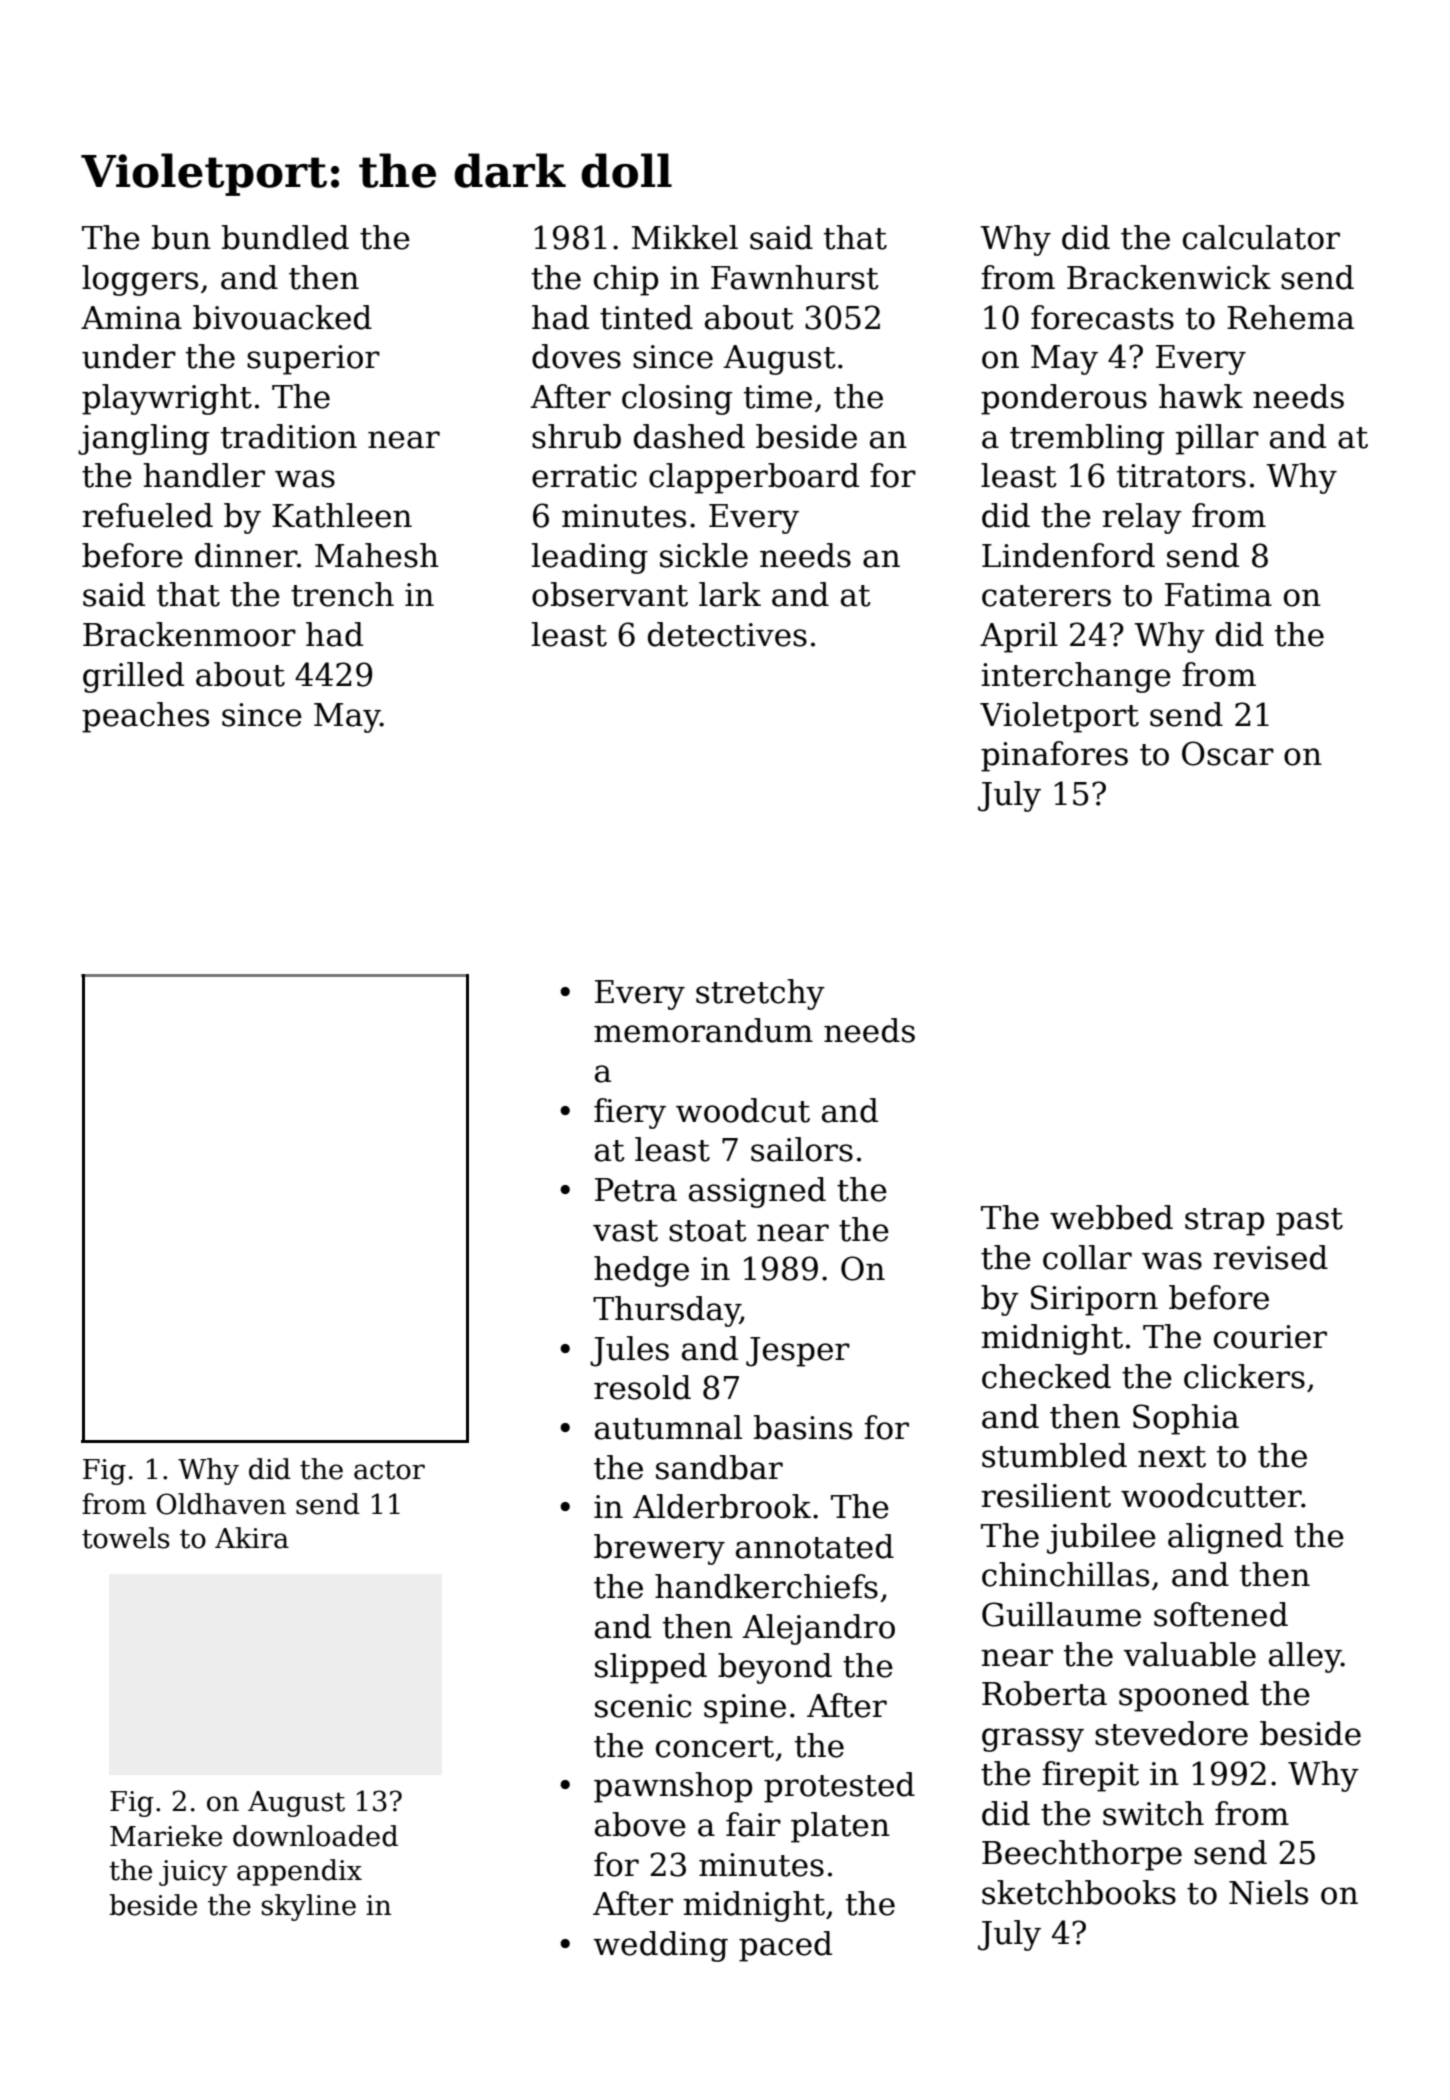  Describe the element at coordinates (1046, 1495) in the screenshot. I see `resilient` at that location.
